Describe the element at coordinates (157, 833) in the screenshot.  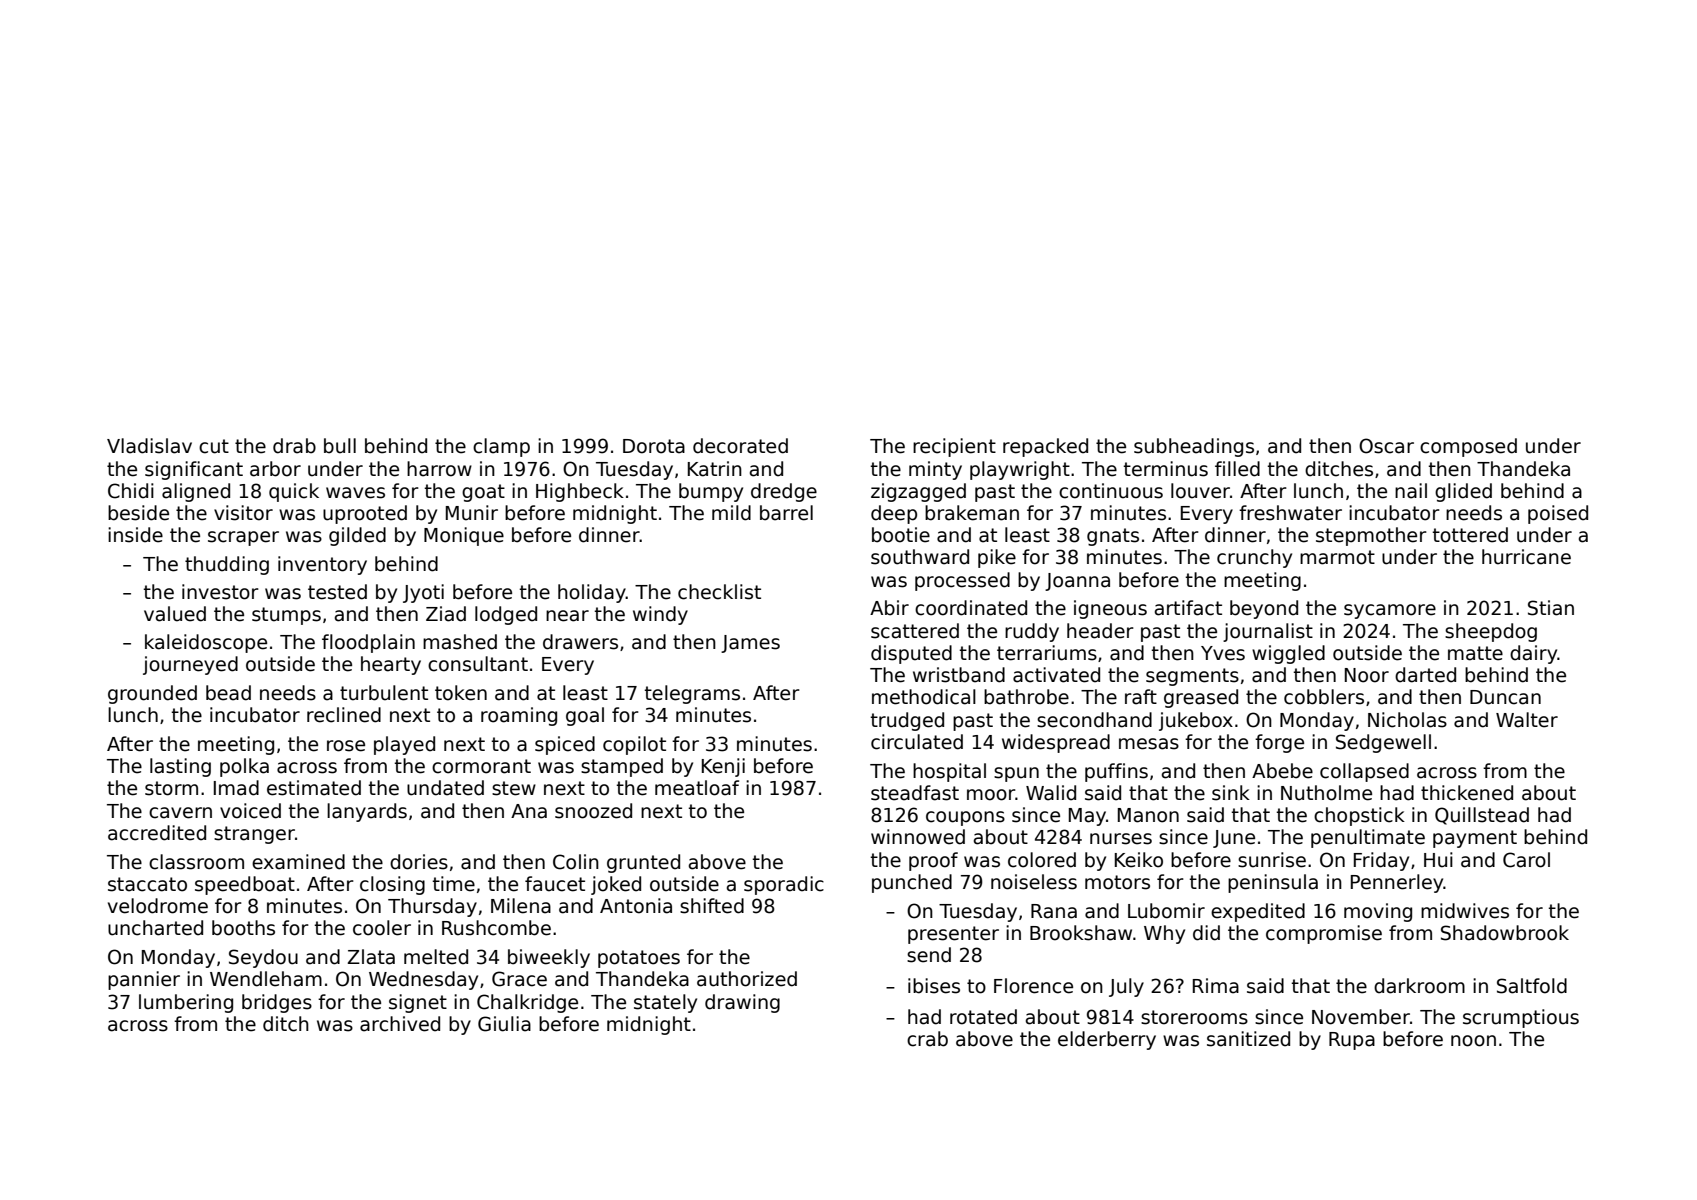
I see `accredited` at that location.
